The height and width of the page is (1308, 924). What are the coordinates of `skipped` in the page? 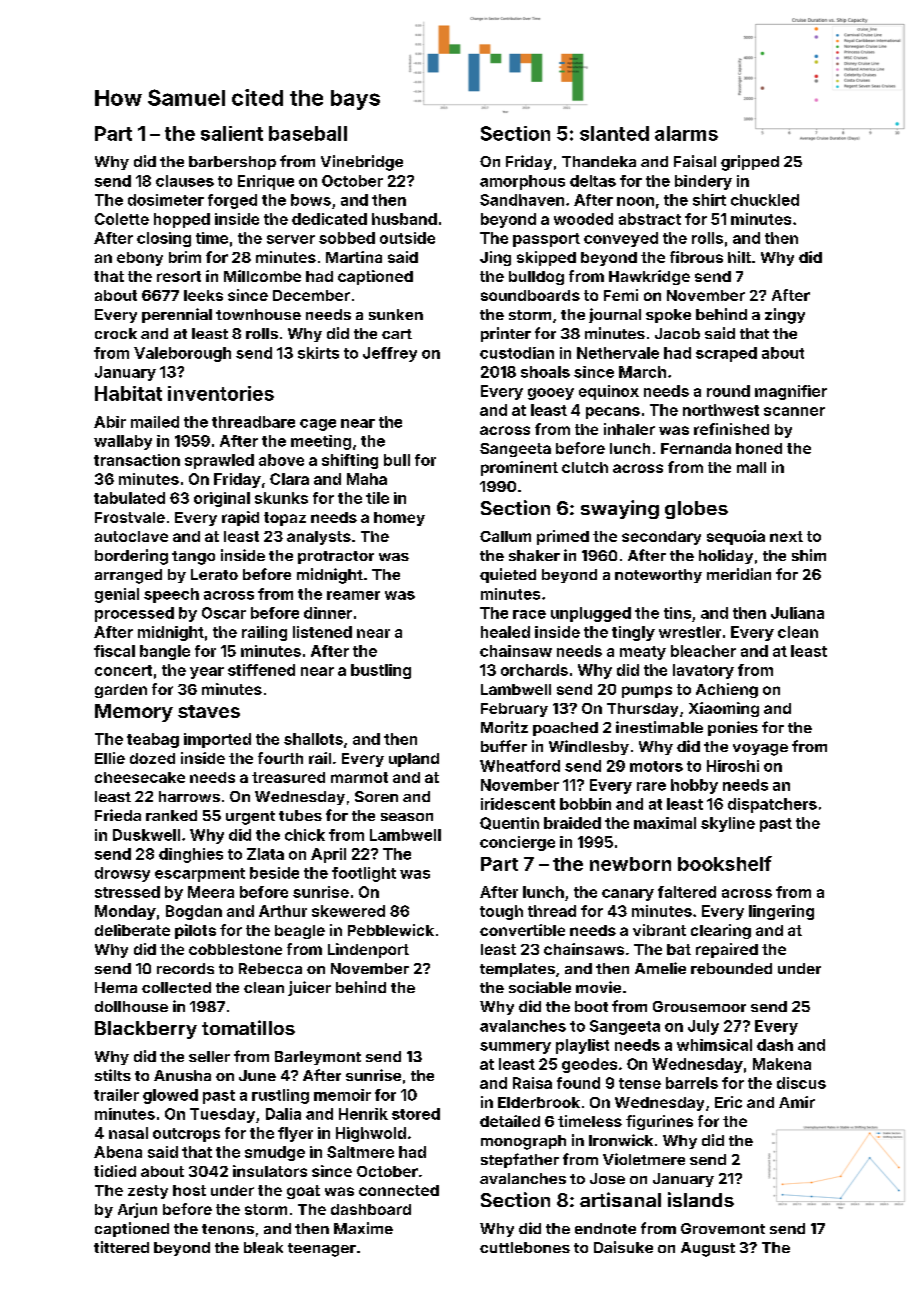 It's located at (546, 258).
